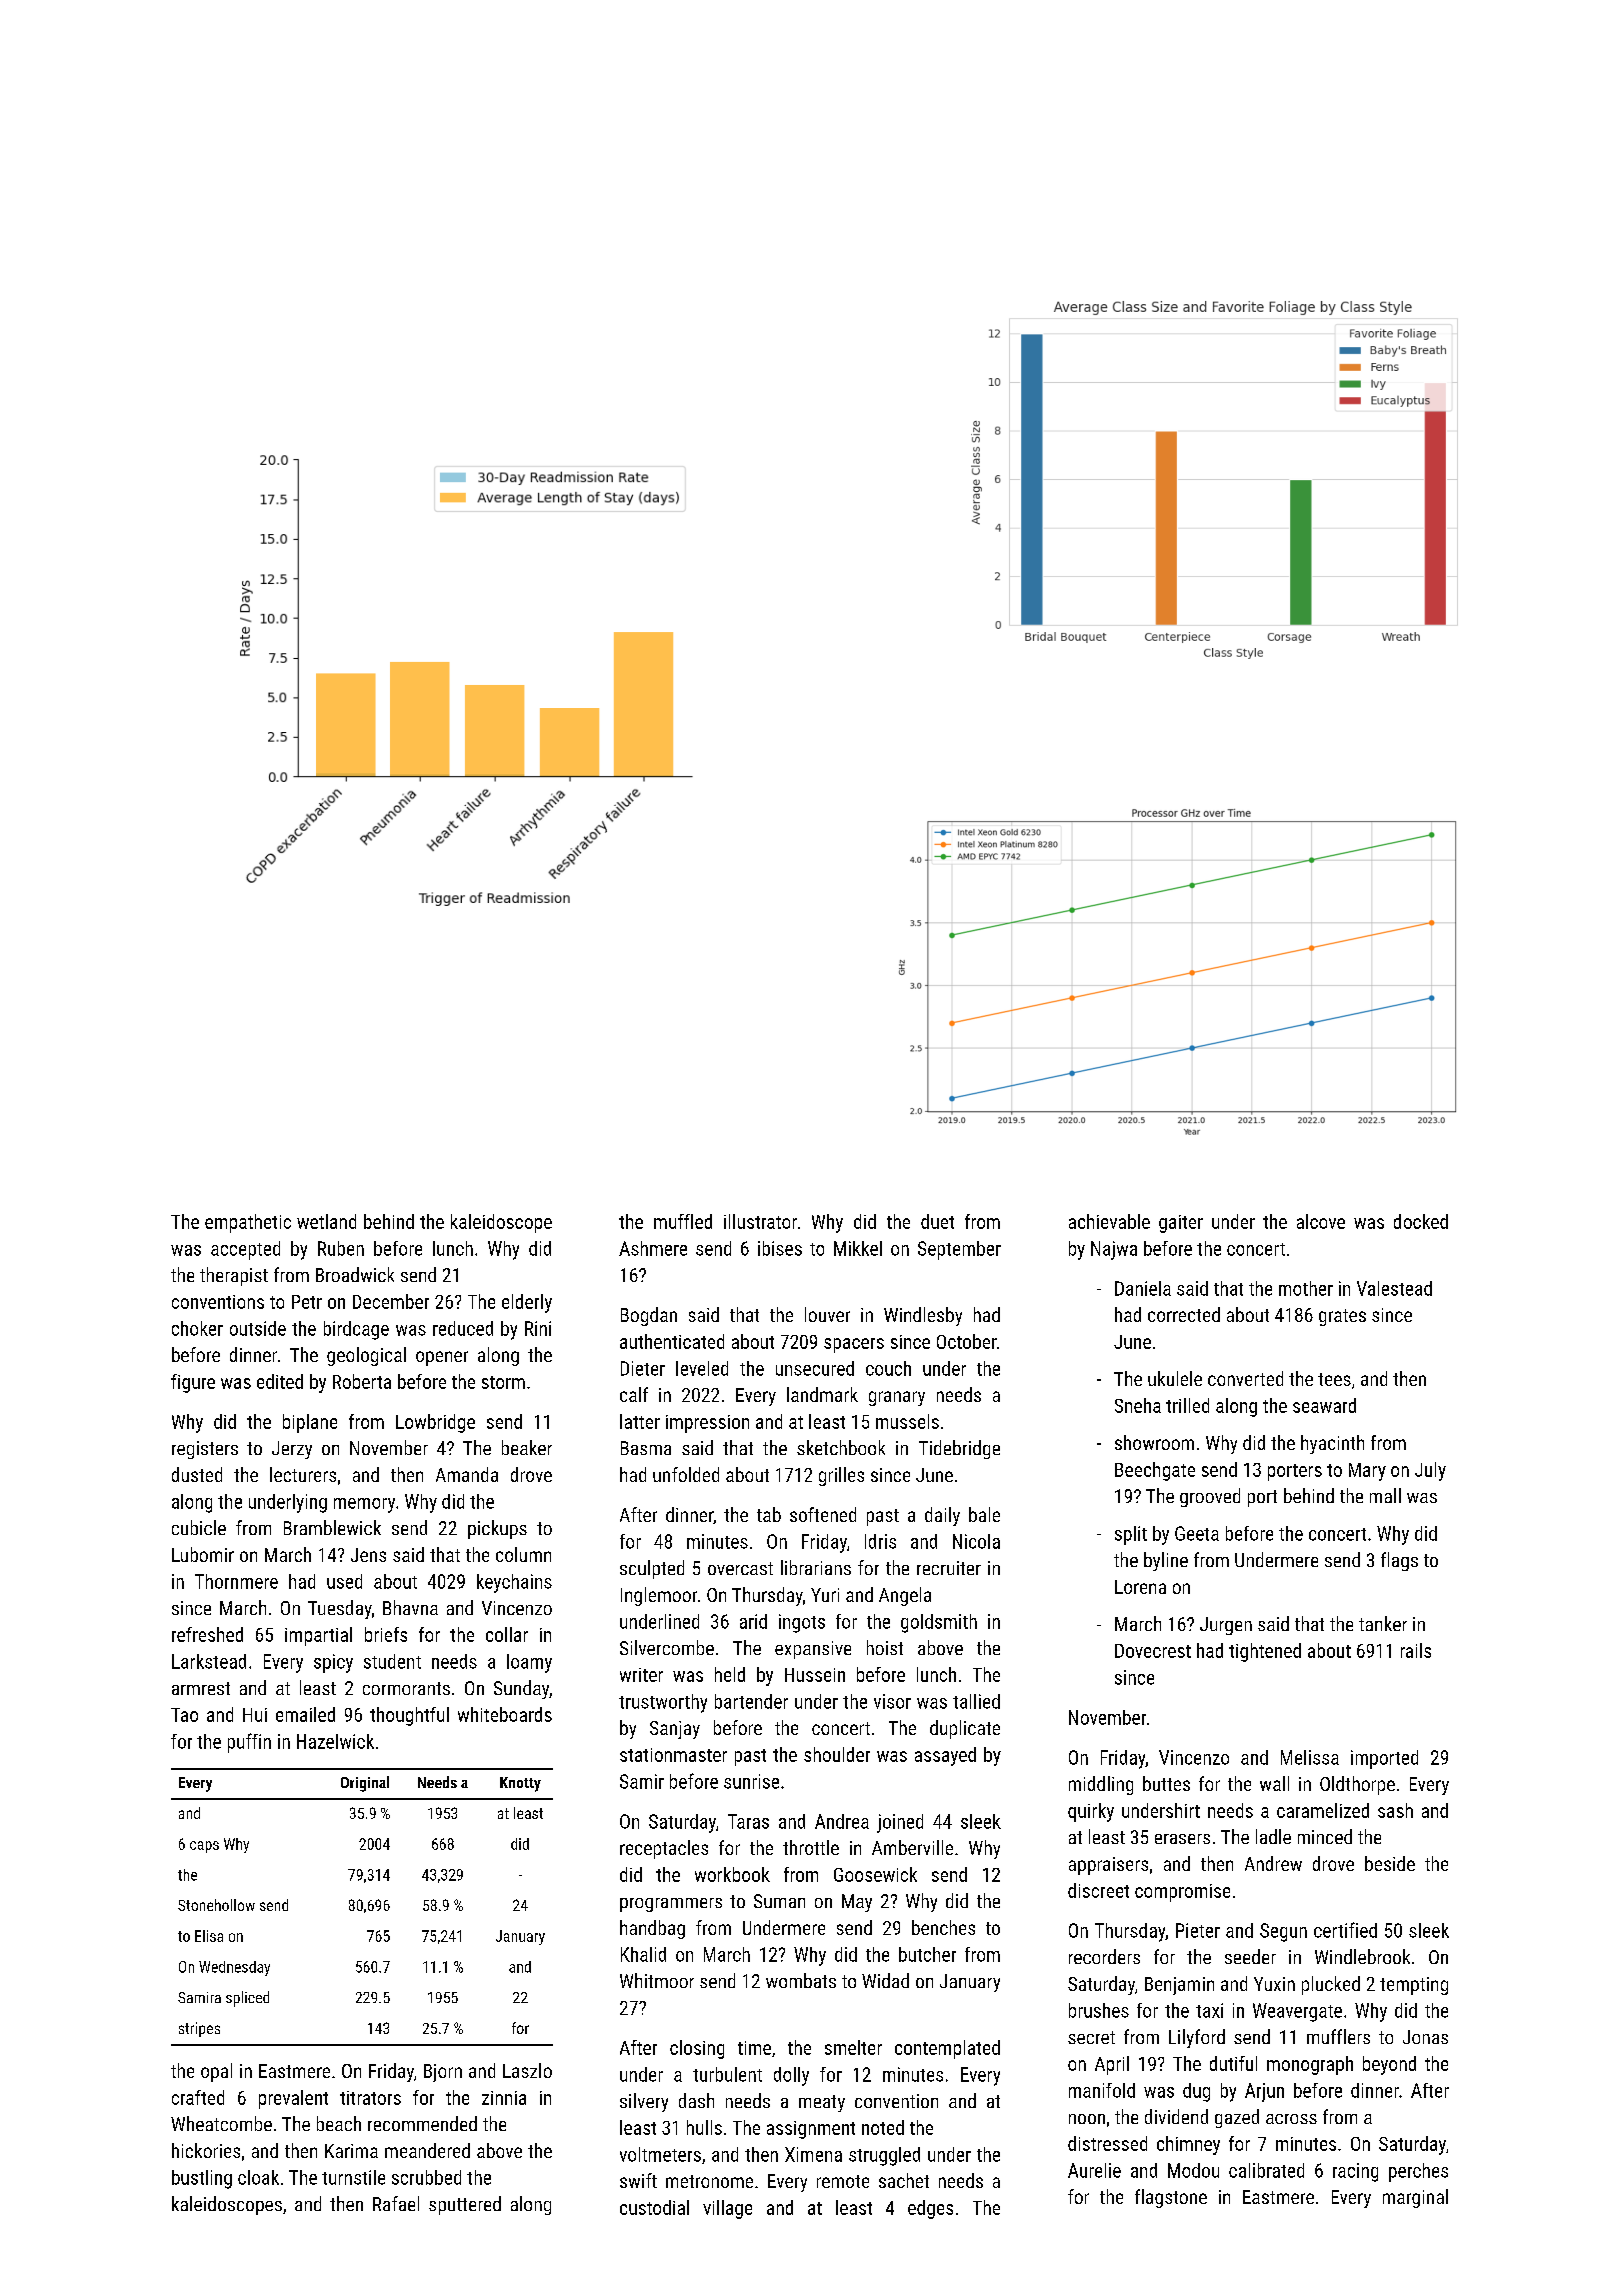  What do you see at coordinates (258, 2177) in the screenshot?
I see `cloak` at bounding box center [258, 2177].
